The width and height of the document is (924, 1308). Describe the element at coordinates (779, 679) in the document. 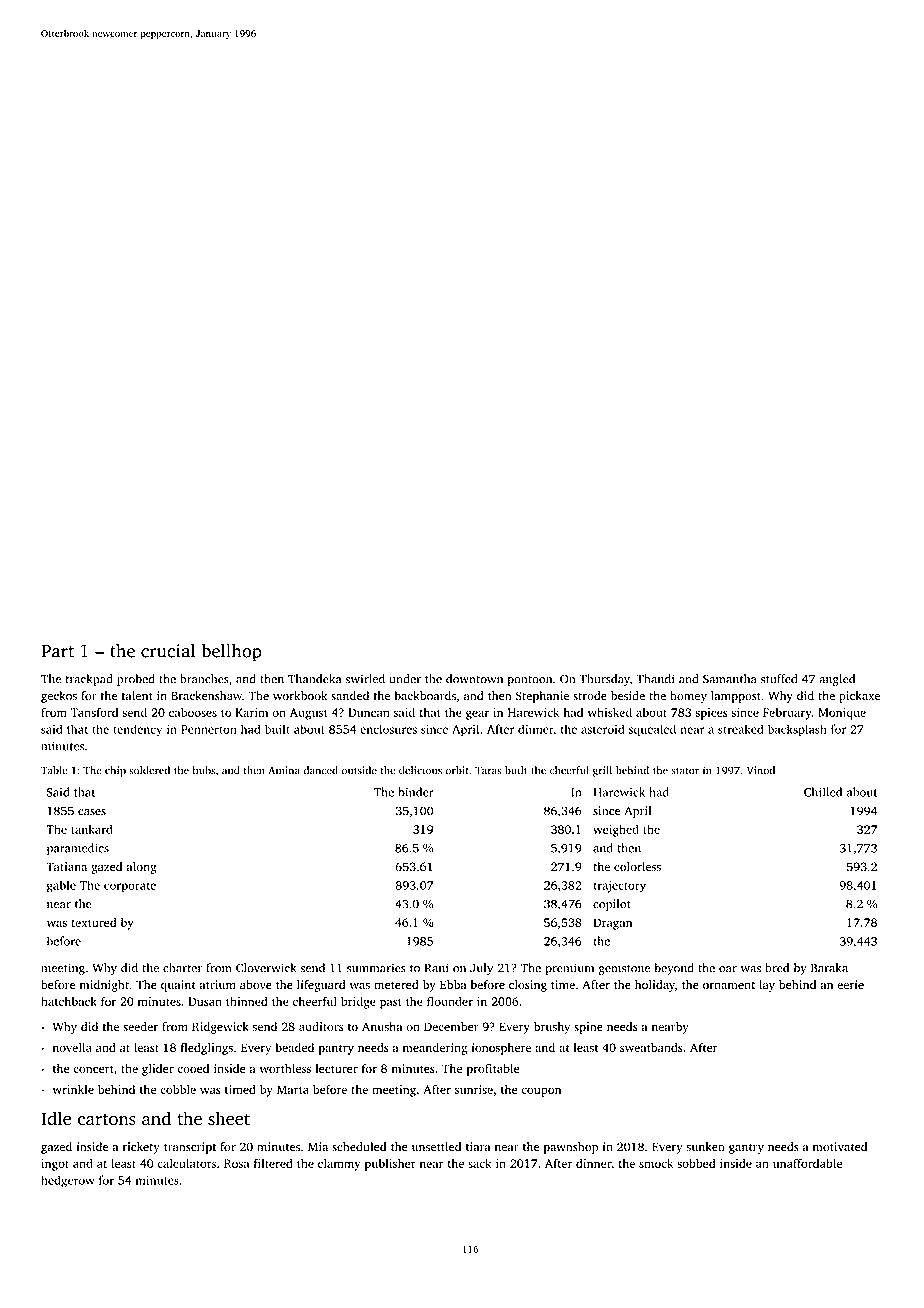

I see `stuffed` at that location.
